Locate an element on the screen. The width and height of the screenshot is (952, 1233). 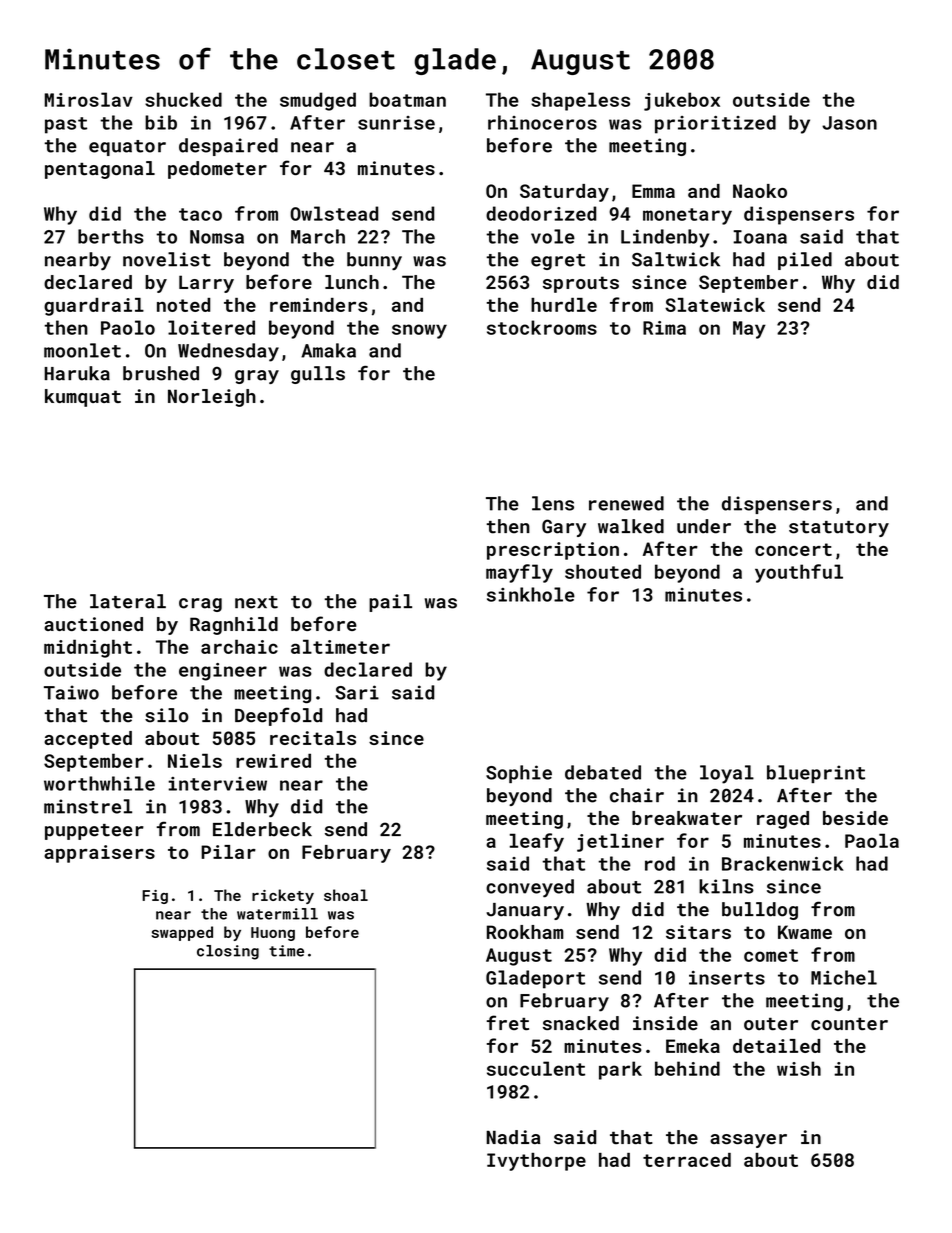
Ivythorpe is located at coordinates (536, 1162).
